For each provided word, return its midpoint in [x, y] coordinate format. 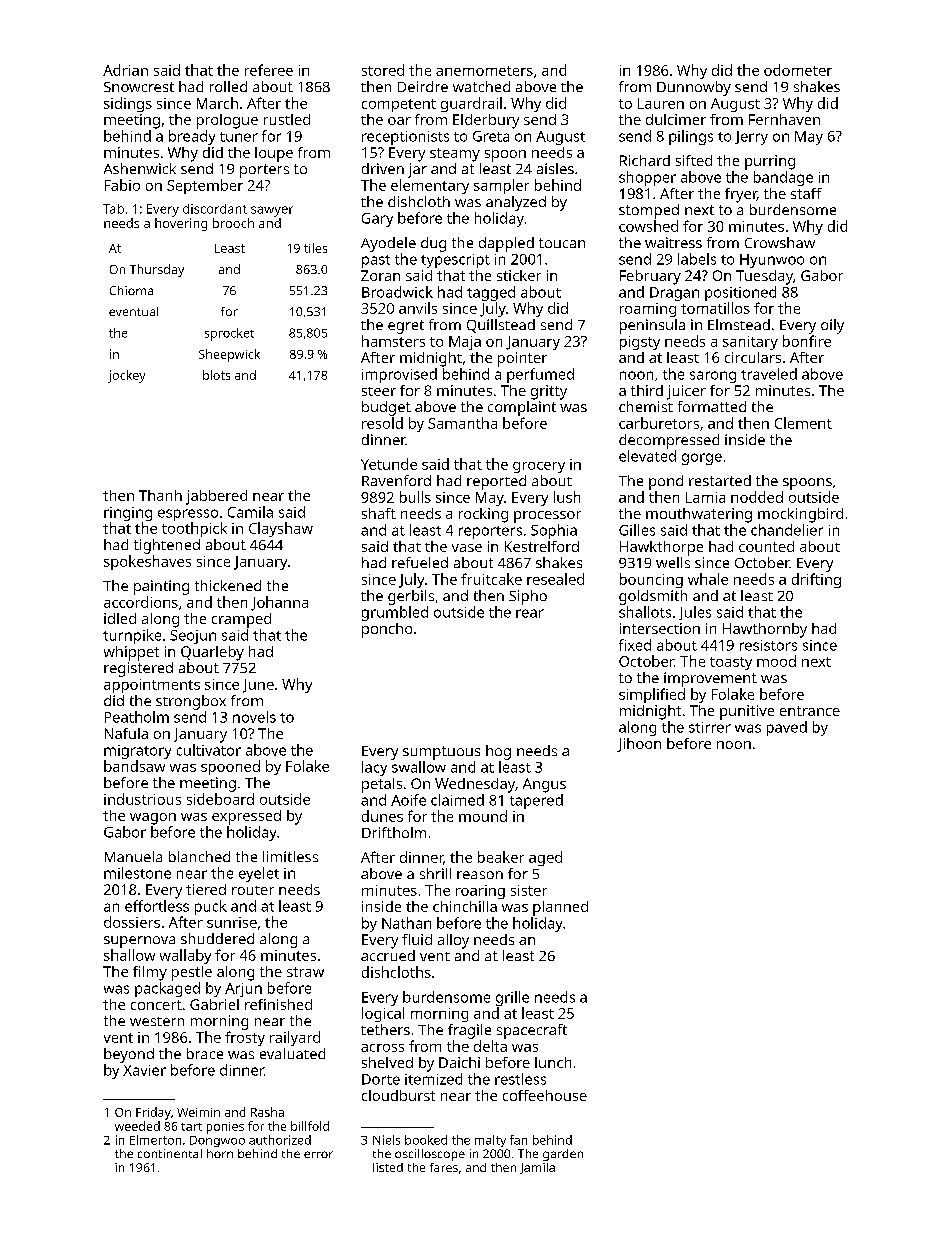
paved [787, 728]
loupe [274, 154]
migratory [137, 752]
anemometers [484, 71]
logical [383, 1014]
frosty [245, 1038]
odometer [798, 70]
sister [529, 890]
